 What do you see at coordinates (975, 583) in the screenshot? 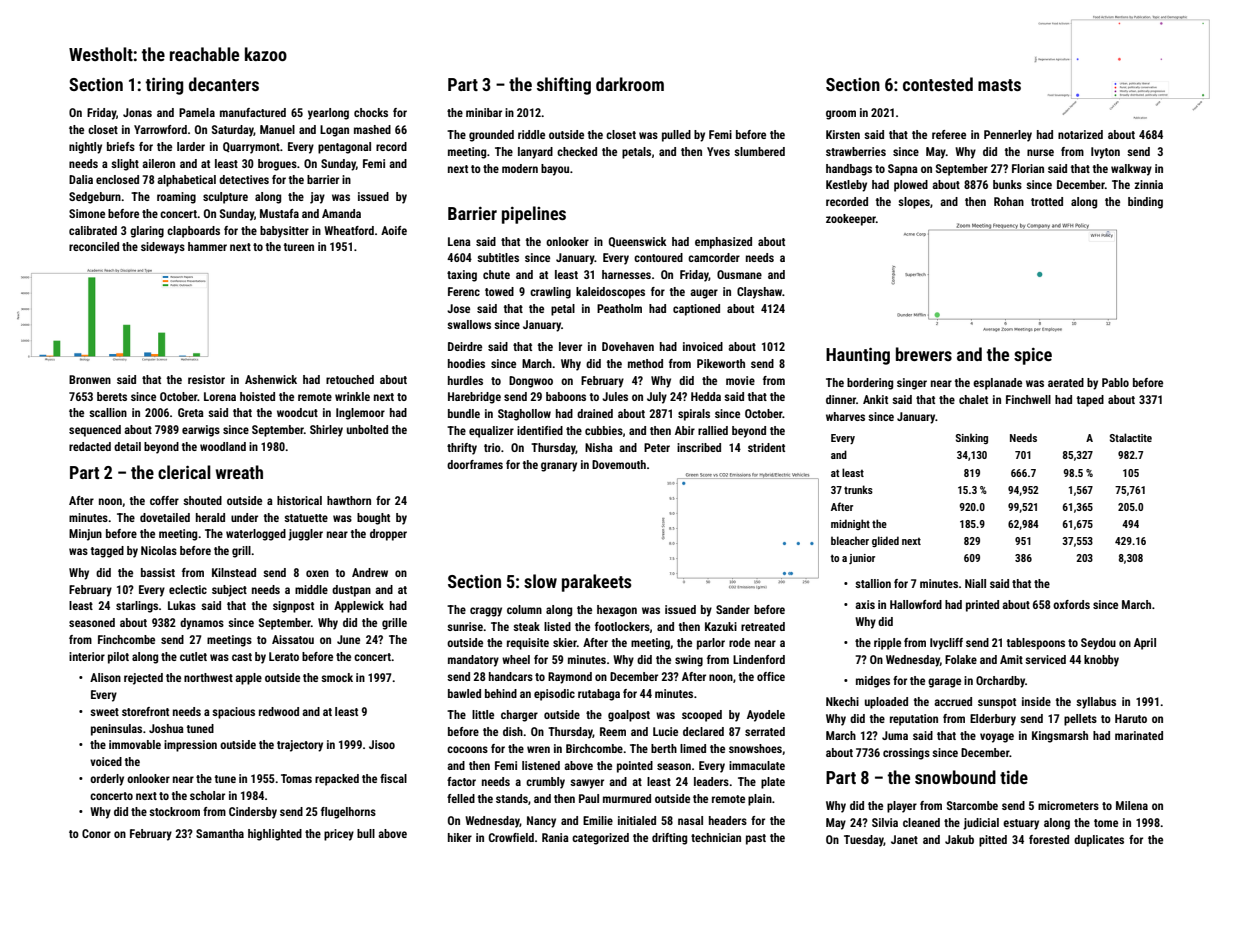
I see `Niall` at bounding box center [975, 583].
